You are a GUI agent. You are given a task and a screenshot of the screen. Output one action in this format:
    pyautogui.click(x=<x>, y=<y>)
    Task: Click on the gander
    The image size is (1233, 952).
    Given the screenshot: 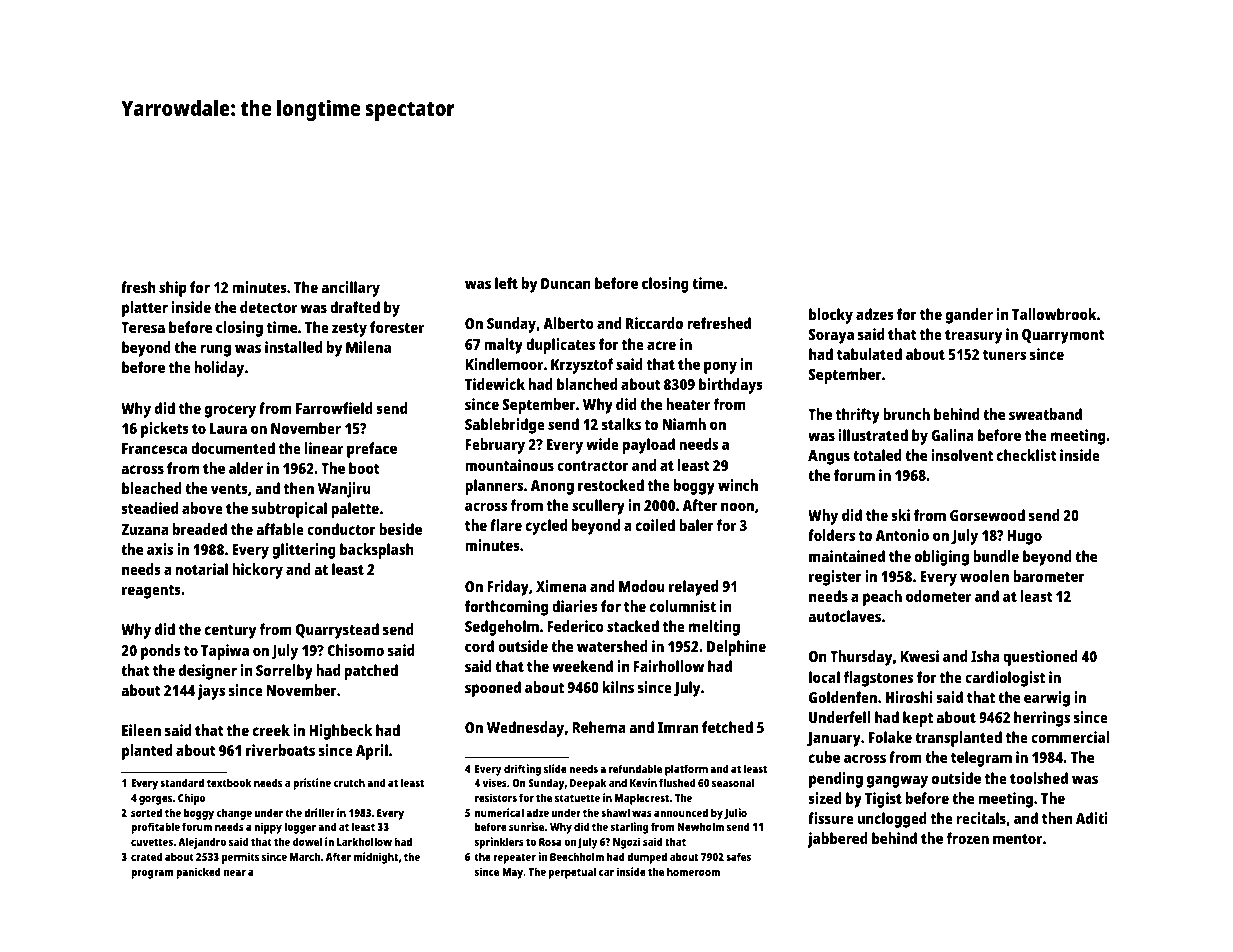 What is the action you would take?
    pyautogui.click(x=969, y=316)
